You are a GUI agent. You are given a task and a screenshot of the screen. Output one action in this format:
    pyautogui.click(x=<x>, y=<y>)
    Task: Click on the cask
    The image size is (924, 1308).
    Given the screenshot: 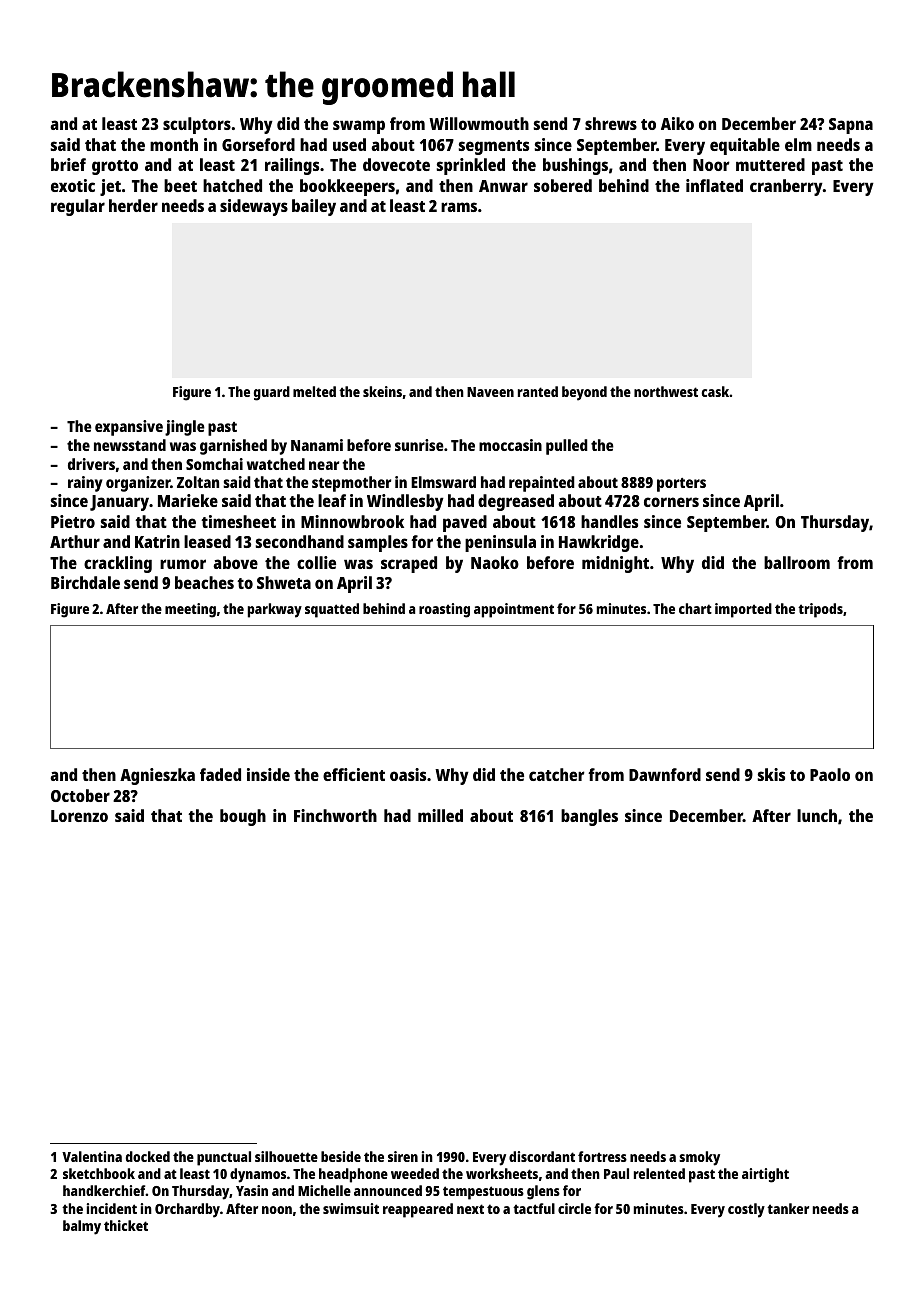 What is the action you would take?
    pyautogui.click(x=716, y=391)
